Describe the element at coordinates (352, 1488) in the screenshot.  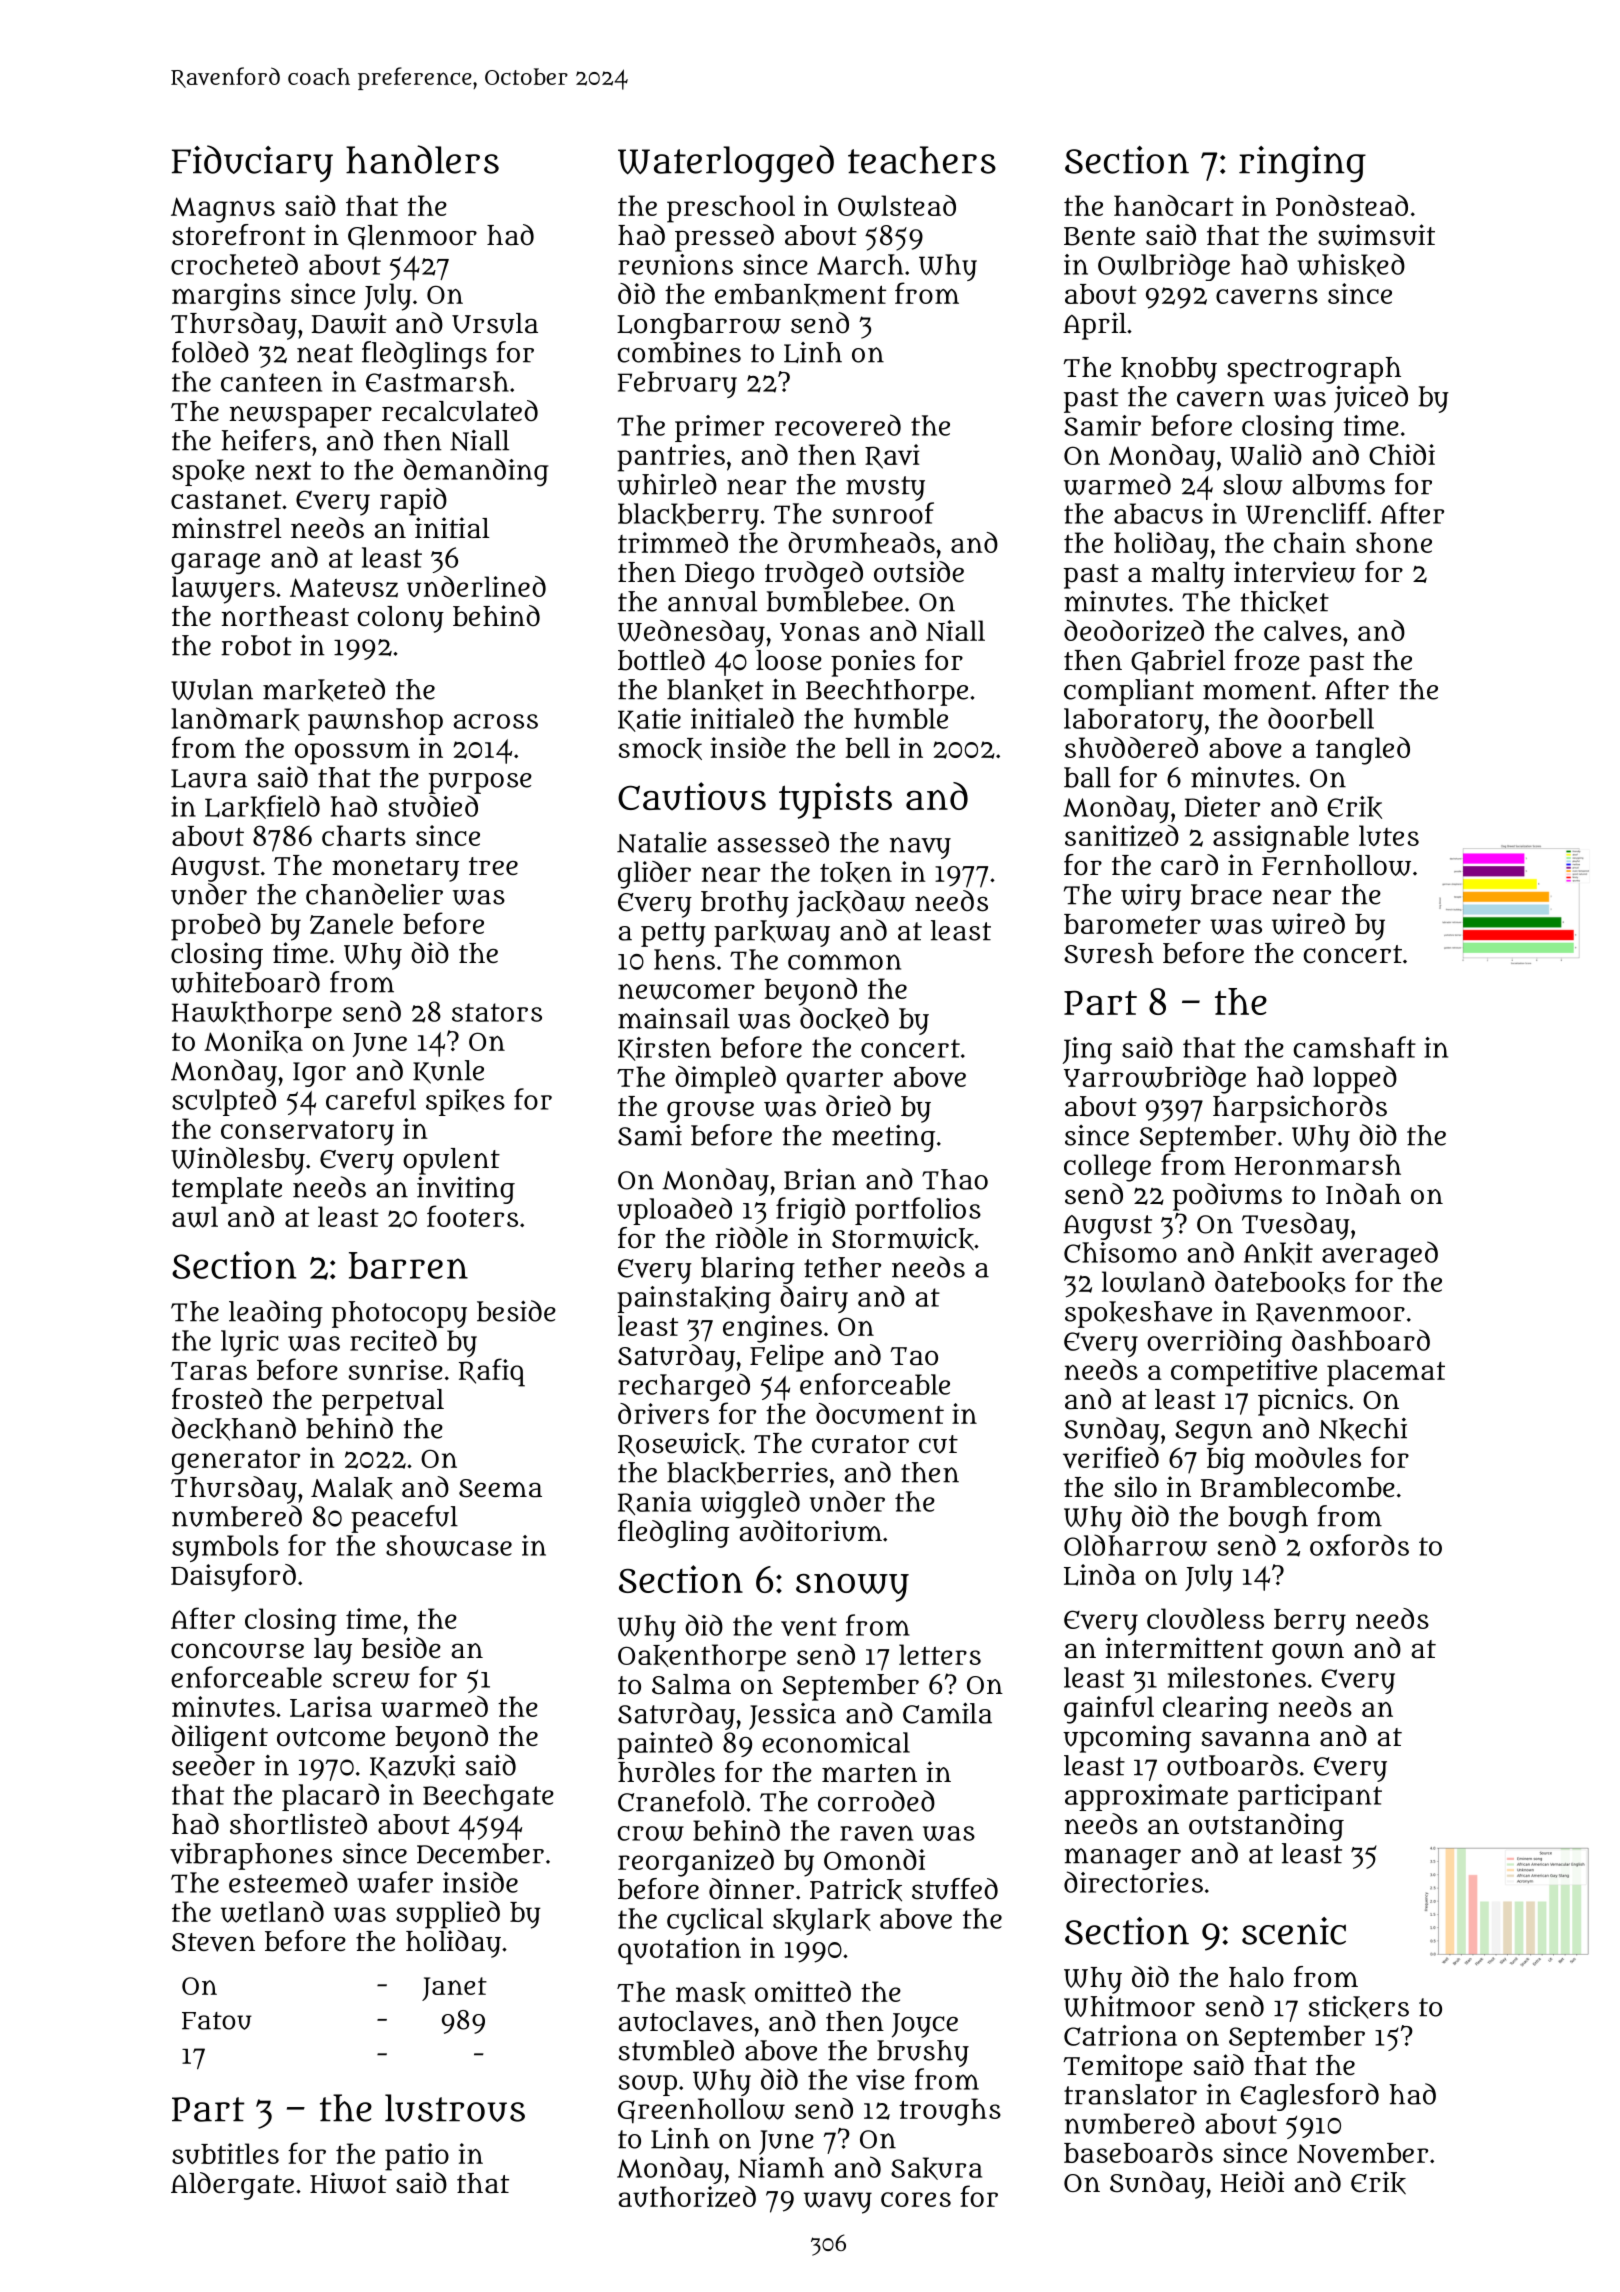
I see `Malak` at that location.
